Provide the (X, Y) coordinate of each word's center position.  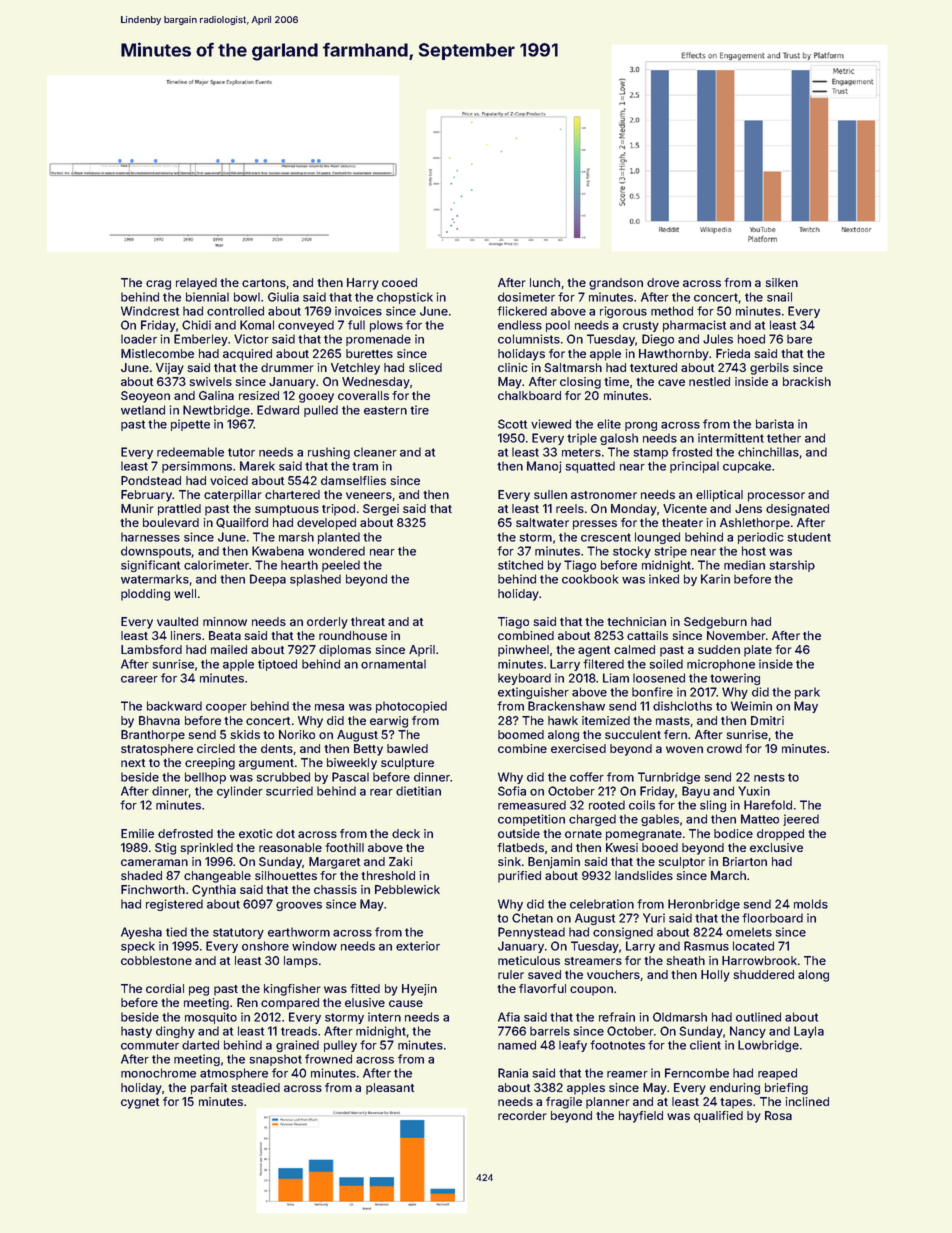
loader (139, 339)
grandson (616, 284)
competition (531, 820)
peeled (341, 566)
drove (663, 282)
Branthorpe (153, 736)
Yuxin (754, 791)
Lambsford (151, 649)
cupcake (747, 467)
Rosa (778, 1115)
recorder (522, 1115)
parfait (209, 1089)
